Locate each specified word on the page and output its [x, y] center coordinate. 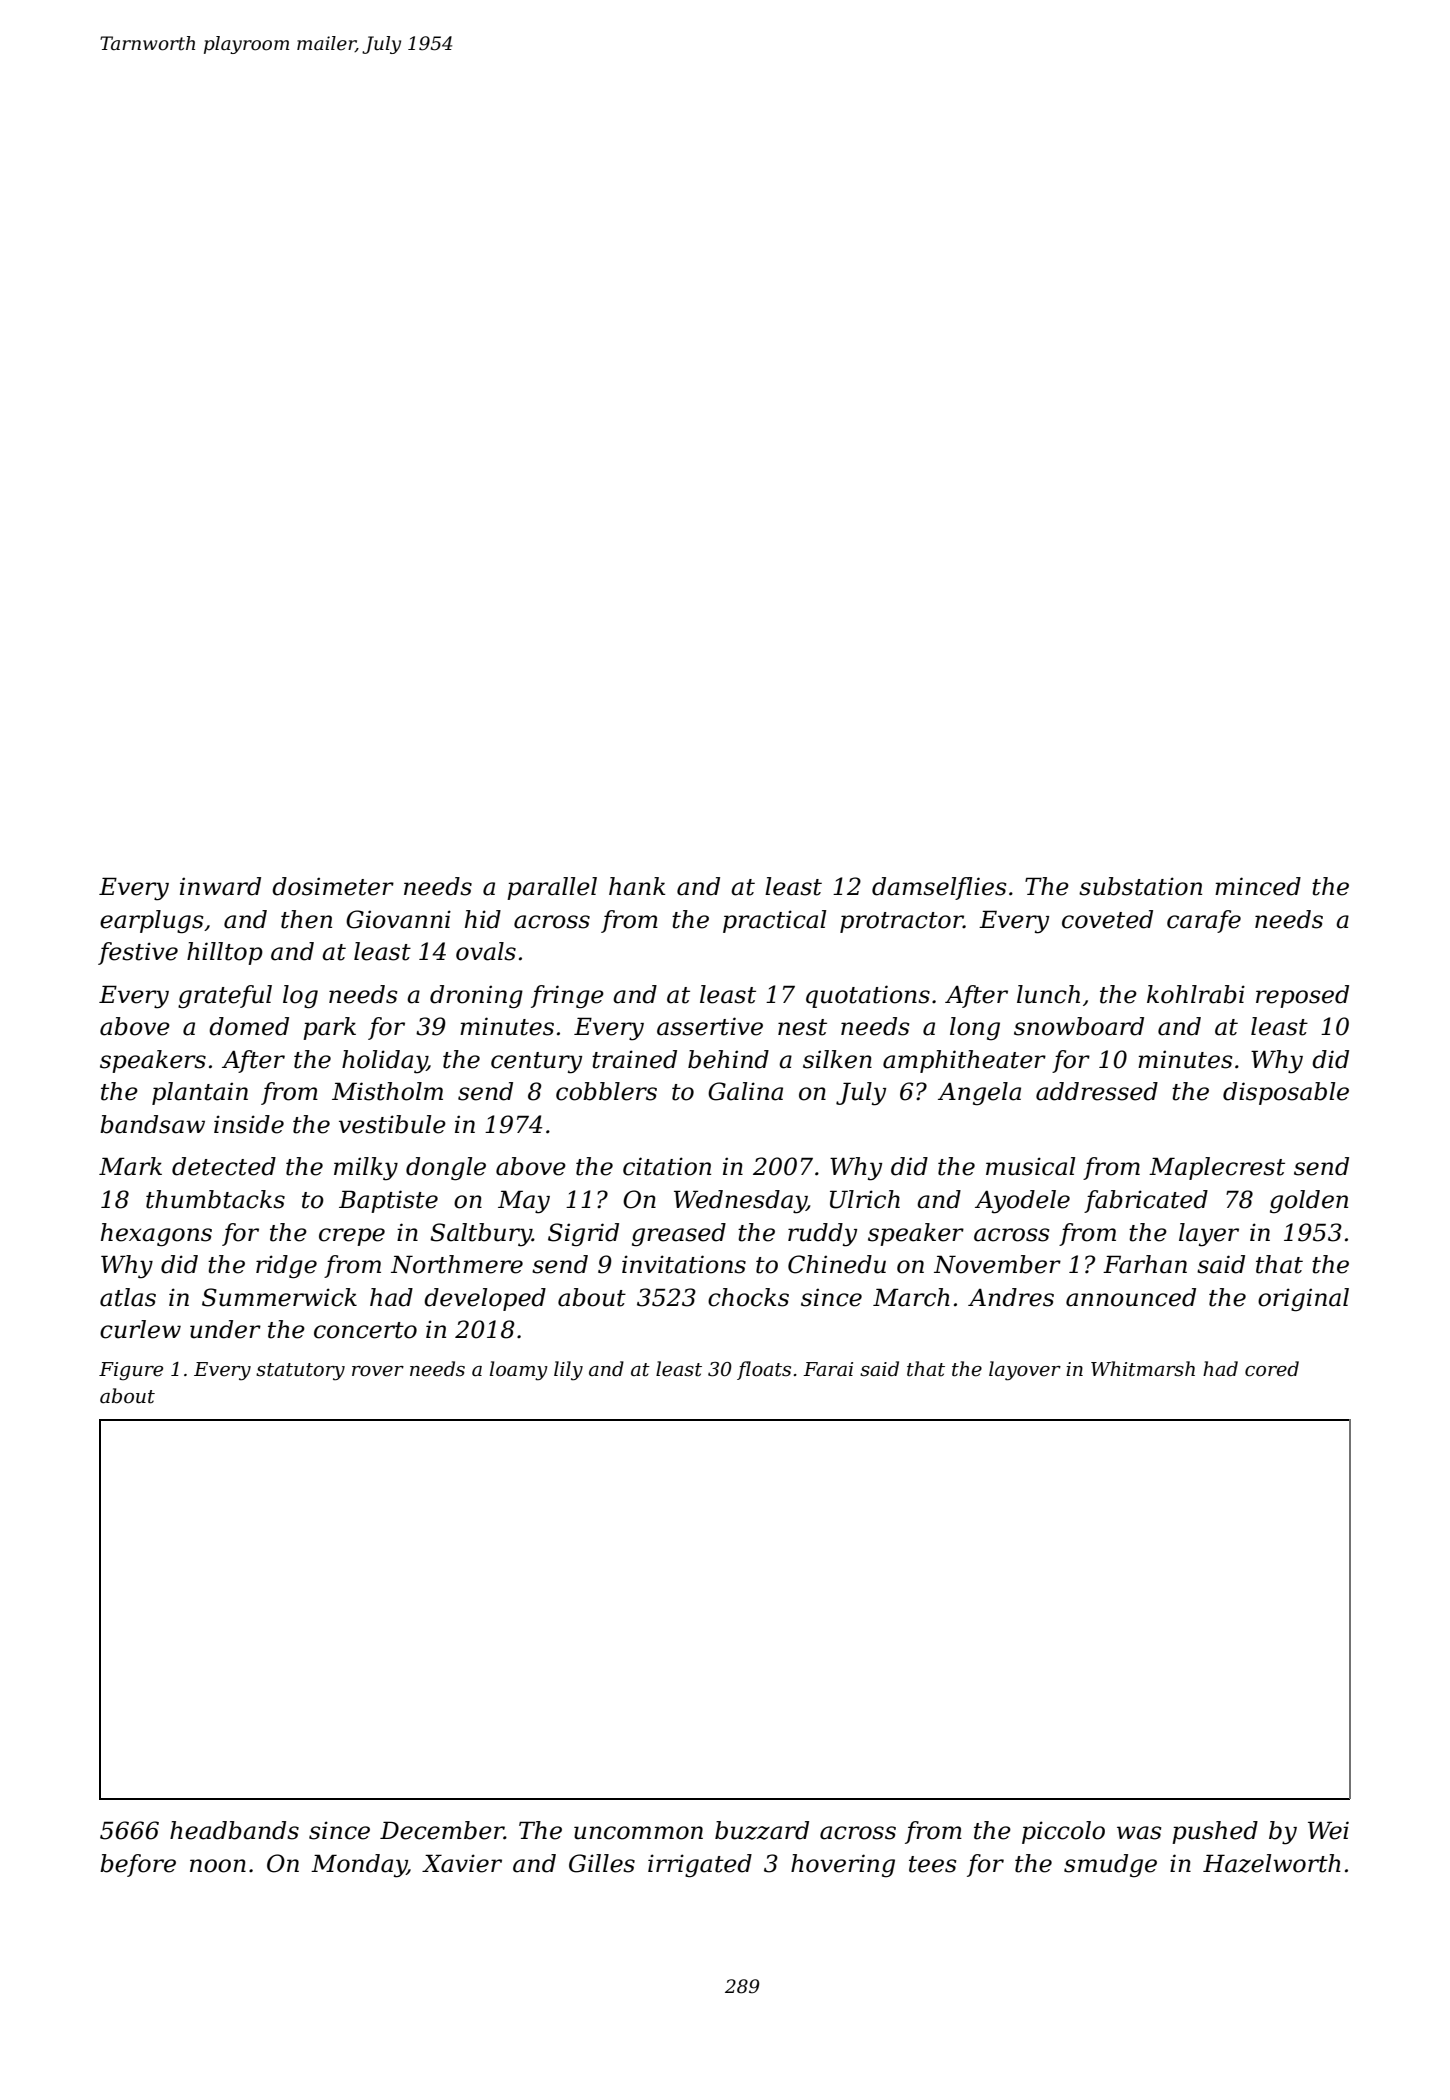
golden [1309, 1201]
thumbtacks [215, 1199]
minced [1258, 886]
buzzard [762, 1830]
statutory [300, 1372]
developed [485, 1299]
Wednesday [740, 1202]
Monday [359, 1866]
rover [378, 1371]
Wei [1328, 1830]
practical [774, 921]
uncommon [638, 1833]
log [300, 997]
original [1303, 1300]
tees [932, 1864]
